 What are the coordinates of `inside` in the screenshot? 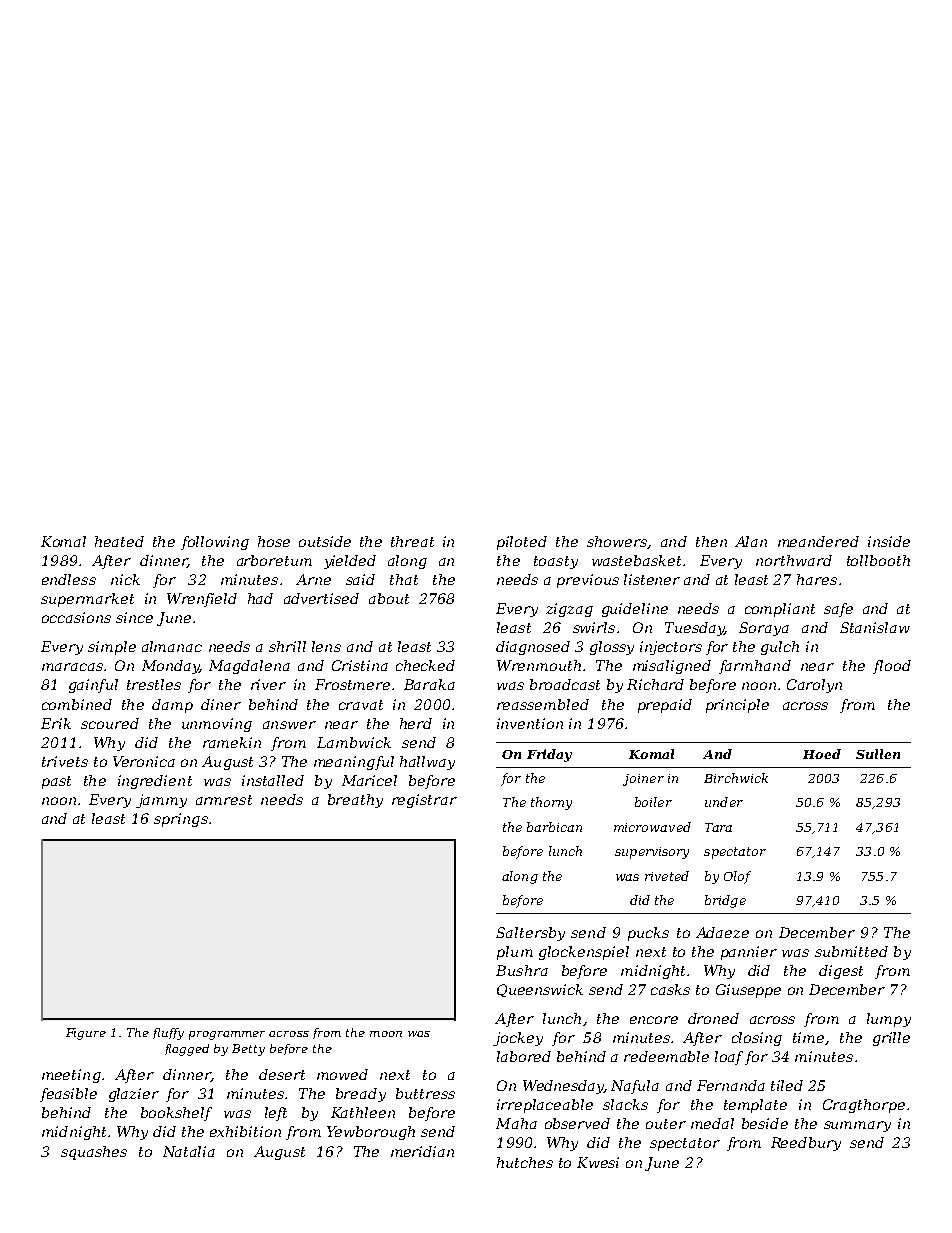 It's located at (889, 541).
